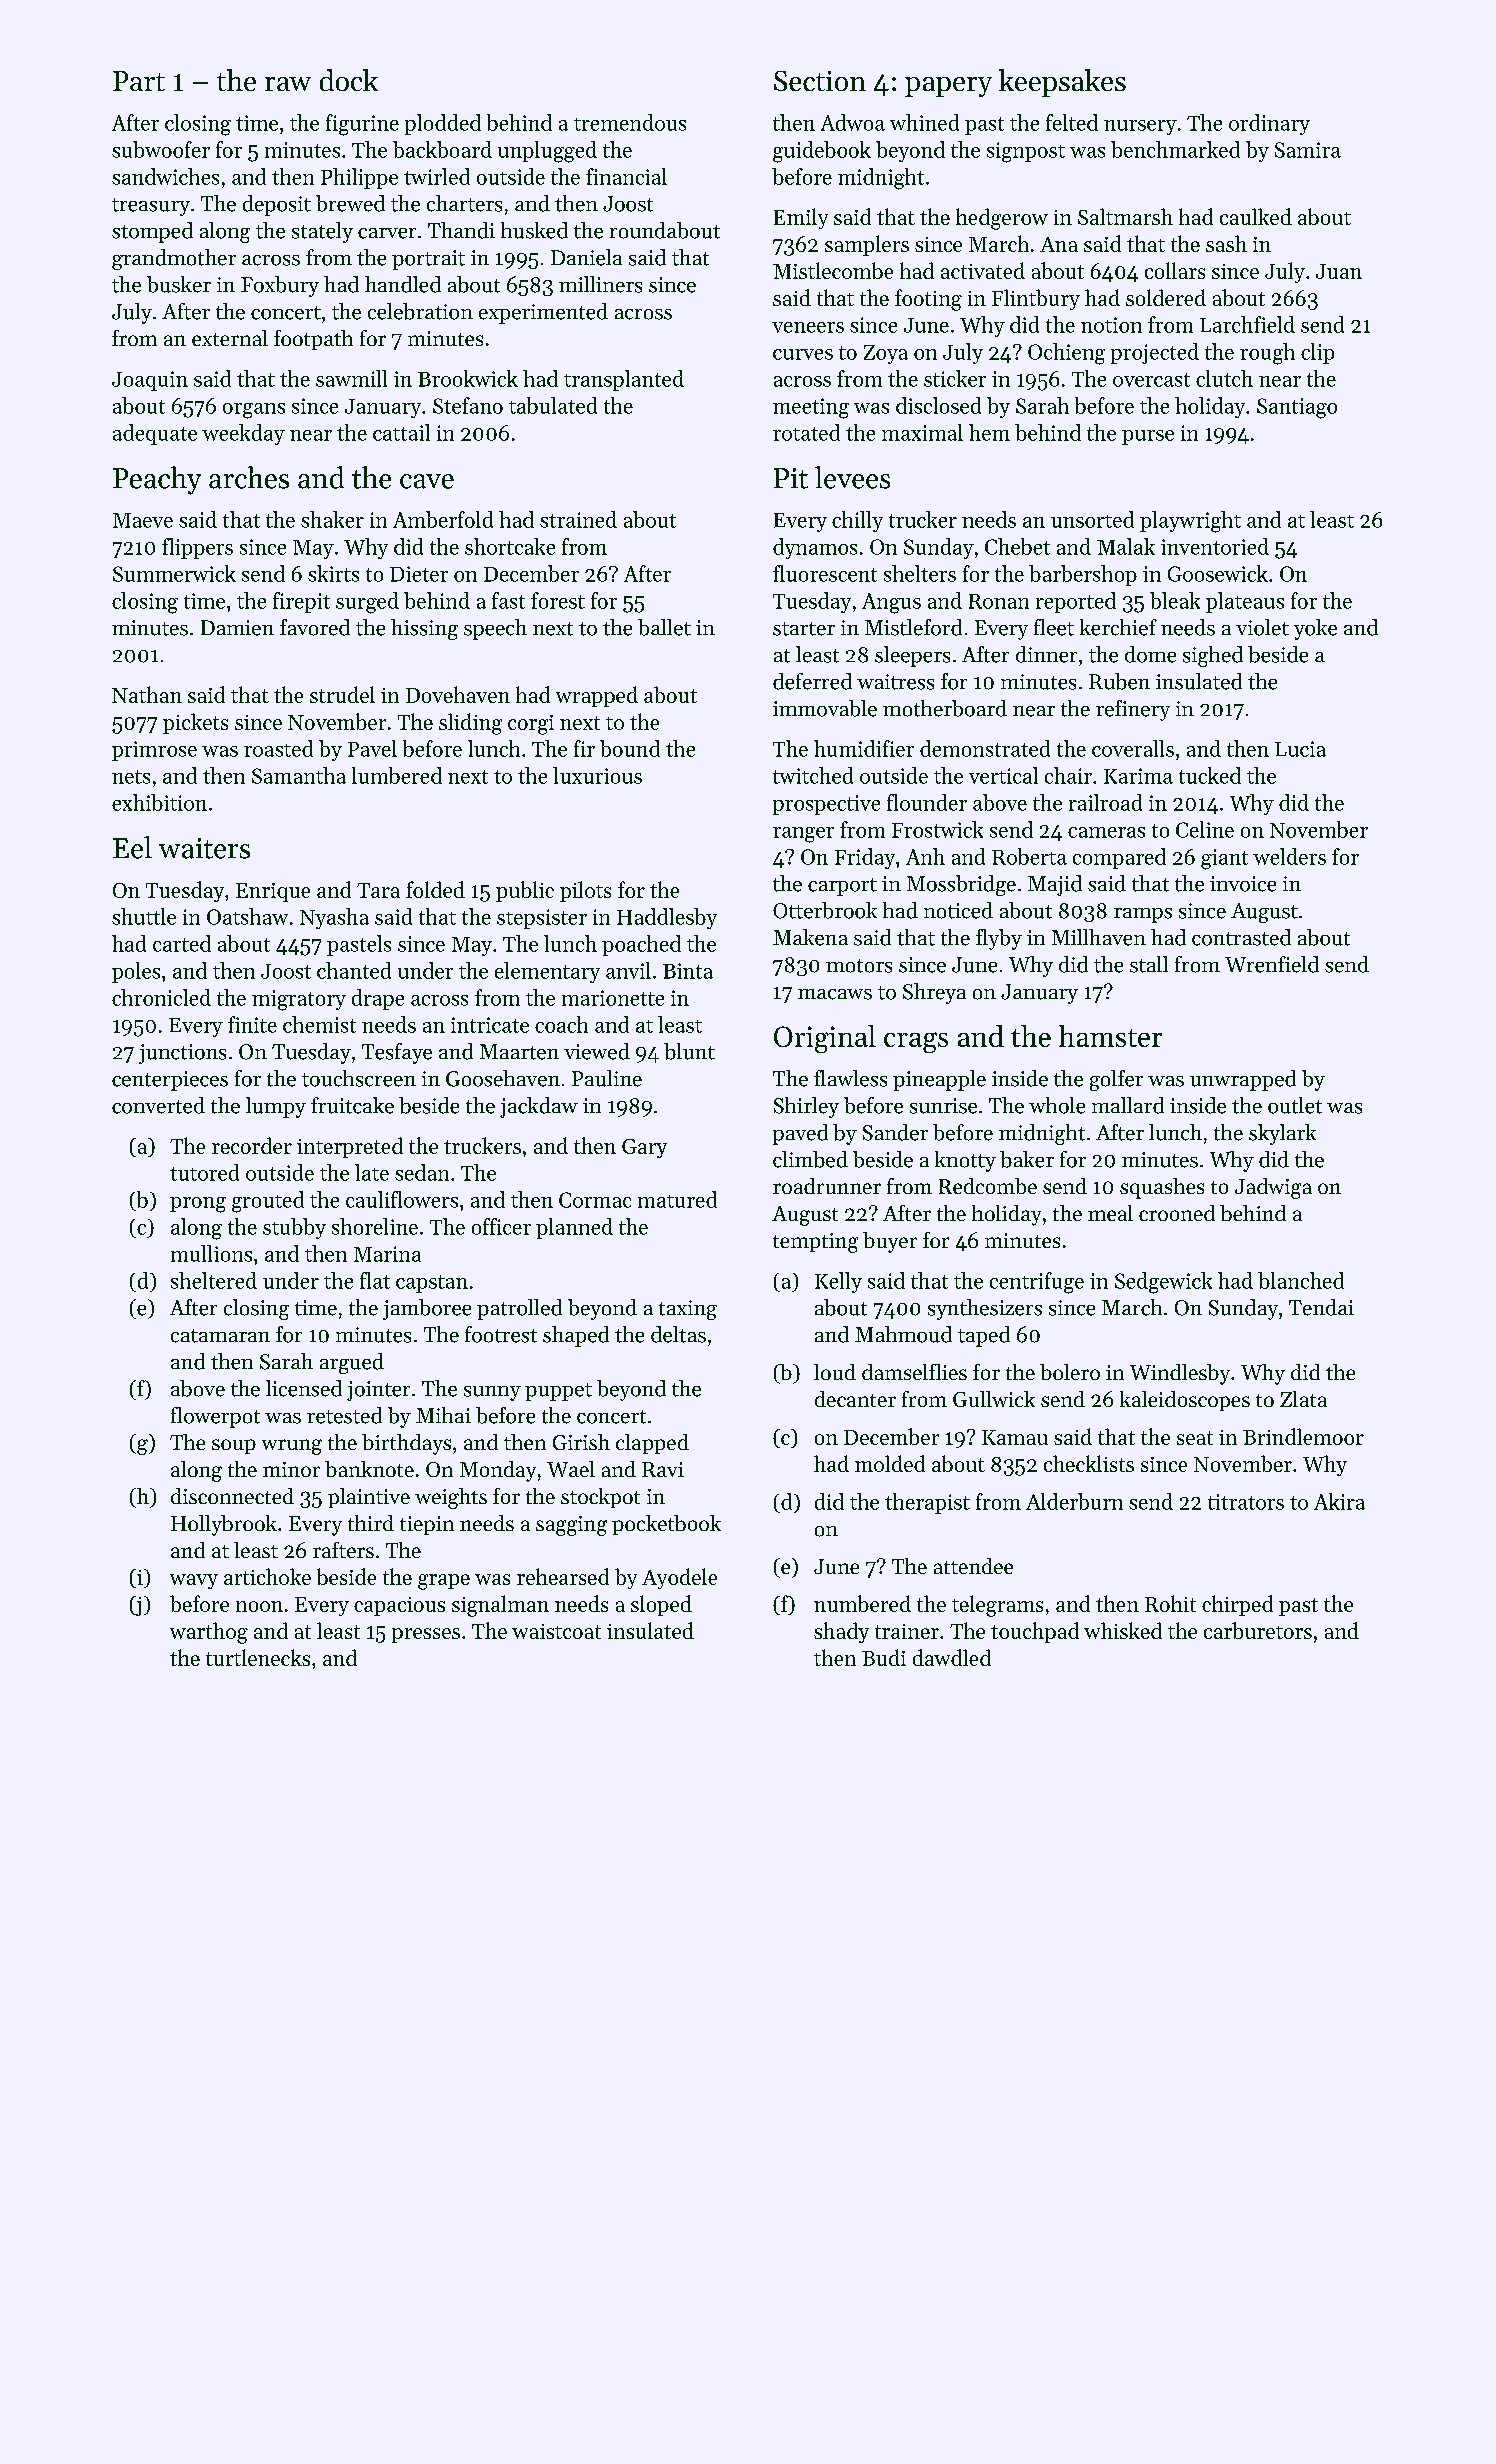 This image has width=1496, height=2464. Describe the element at coordinates (359, 178) in the image. I see `Philippe` at that location.
